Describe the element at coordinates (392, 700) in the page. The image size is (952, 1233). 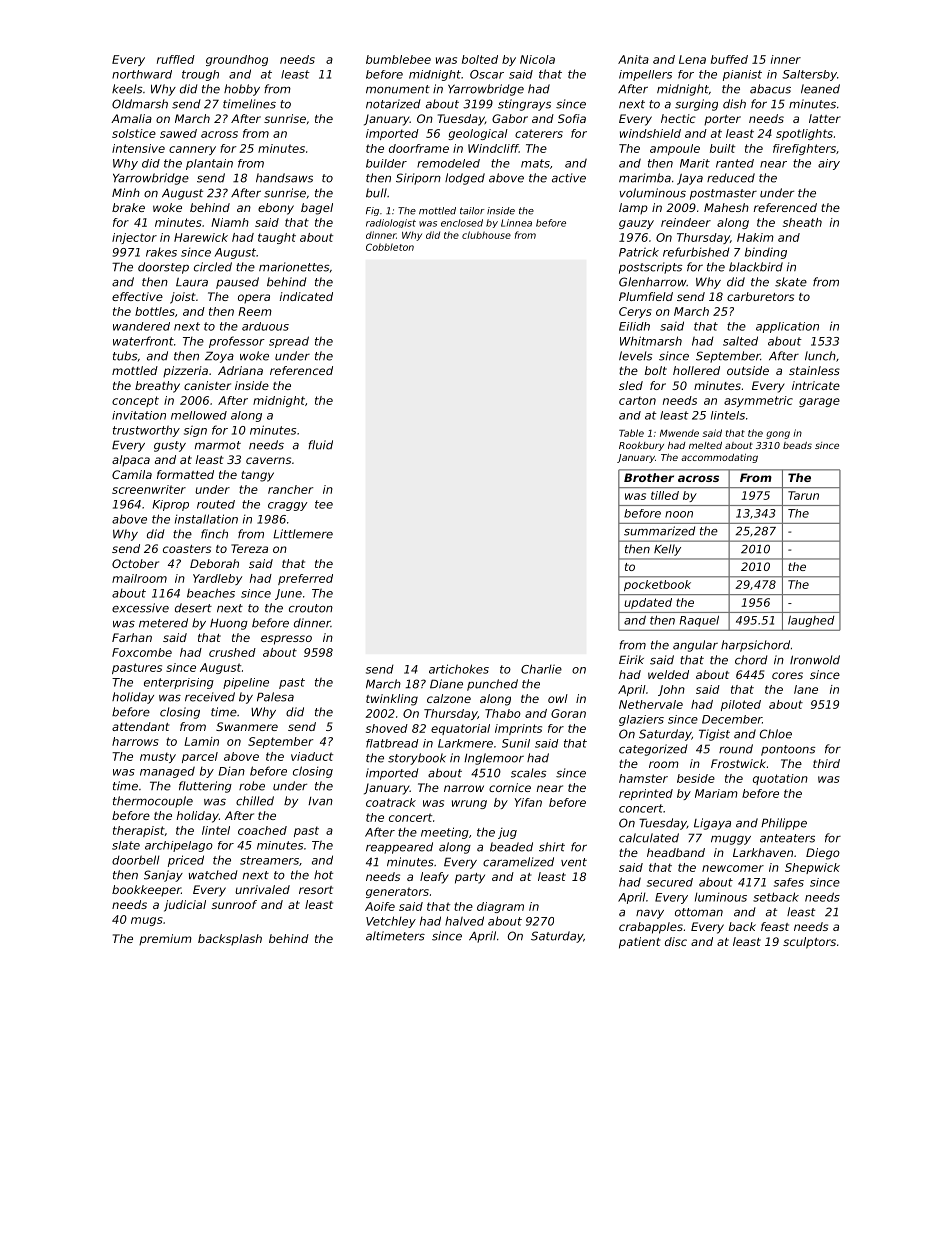
I see `twinkling` at that location.
